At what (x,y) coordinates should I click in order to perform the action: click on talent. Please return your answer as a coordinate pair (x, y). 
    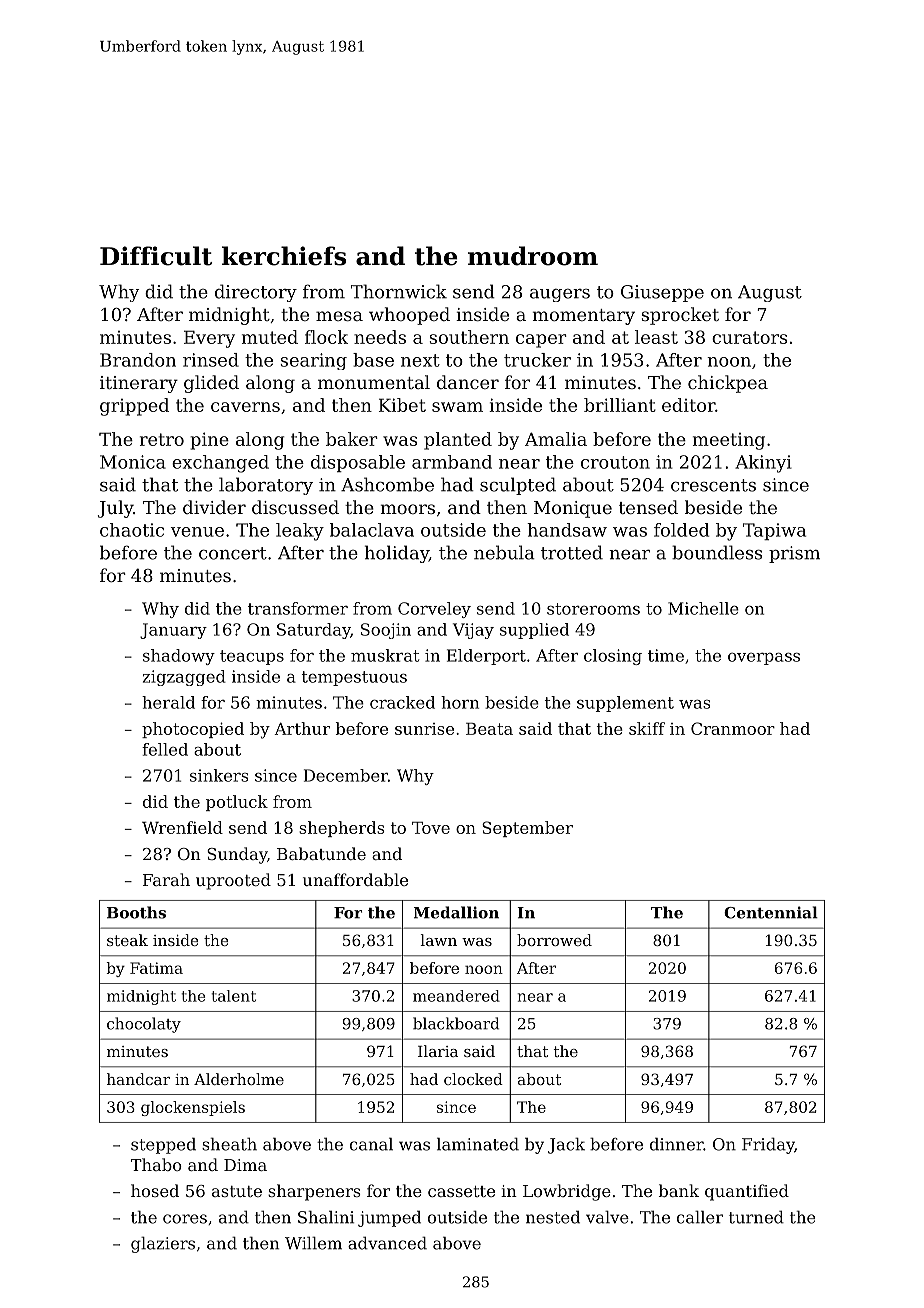
    Looking at the image, I should click on (233, 996).
